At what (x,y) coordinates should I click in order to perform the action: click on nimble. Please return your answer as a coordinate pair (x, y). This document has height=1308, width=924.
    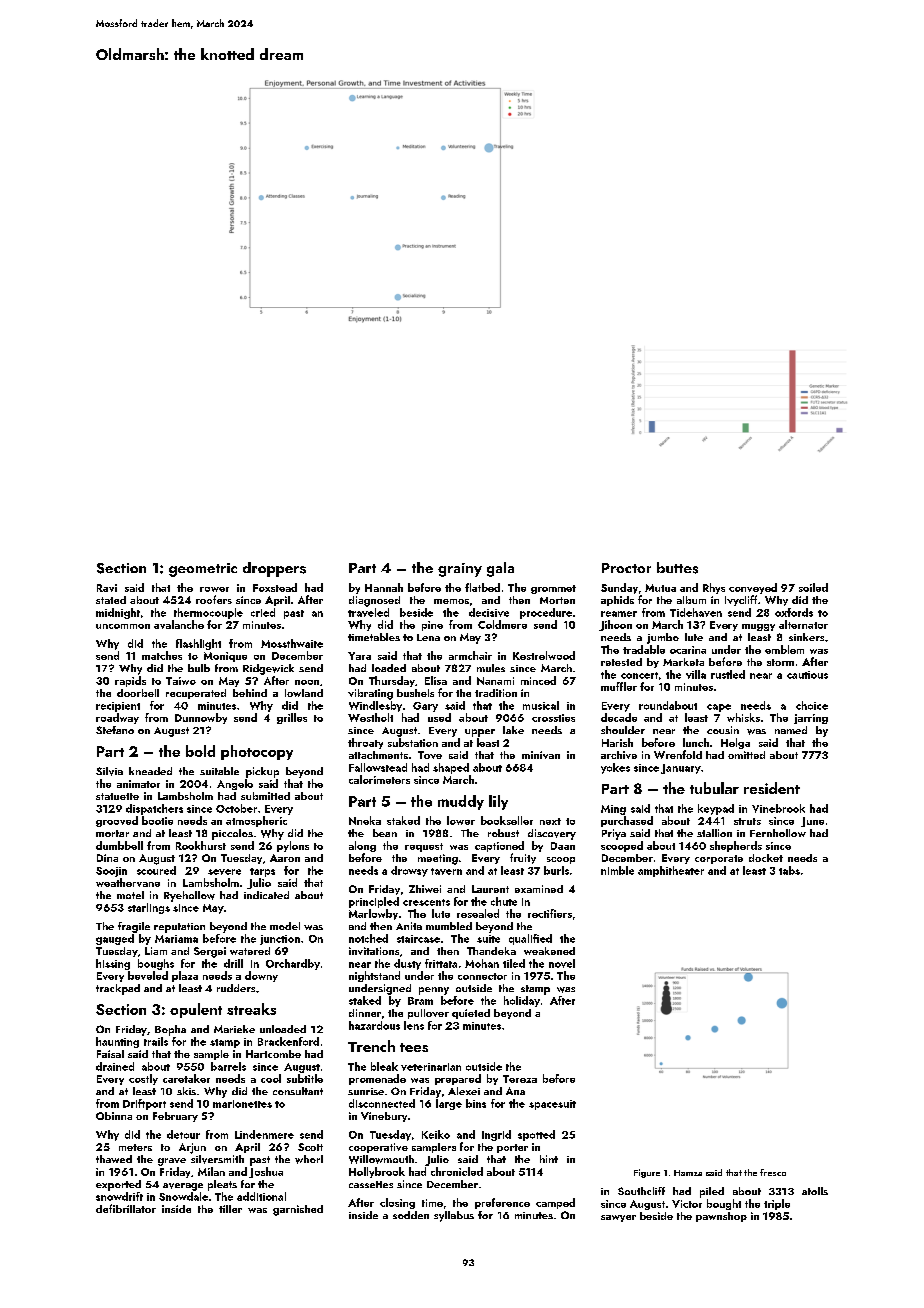
    Looking at the image, I should click on (617, 870).
